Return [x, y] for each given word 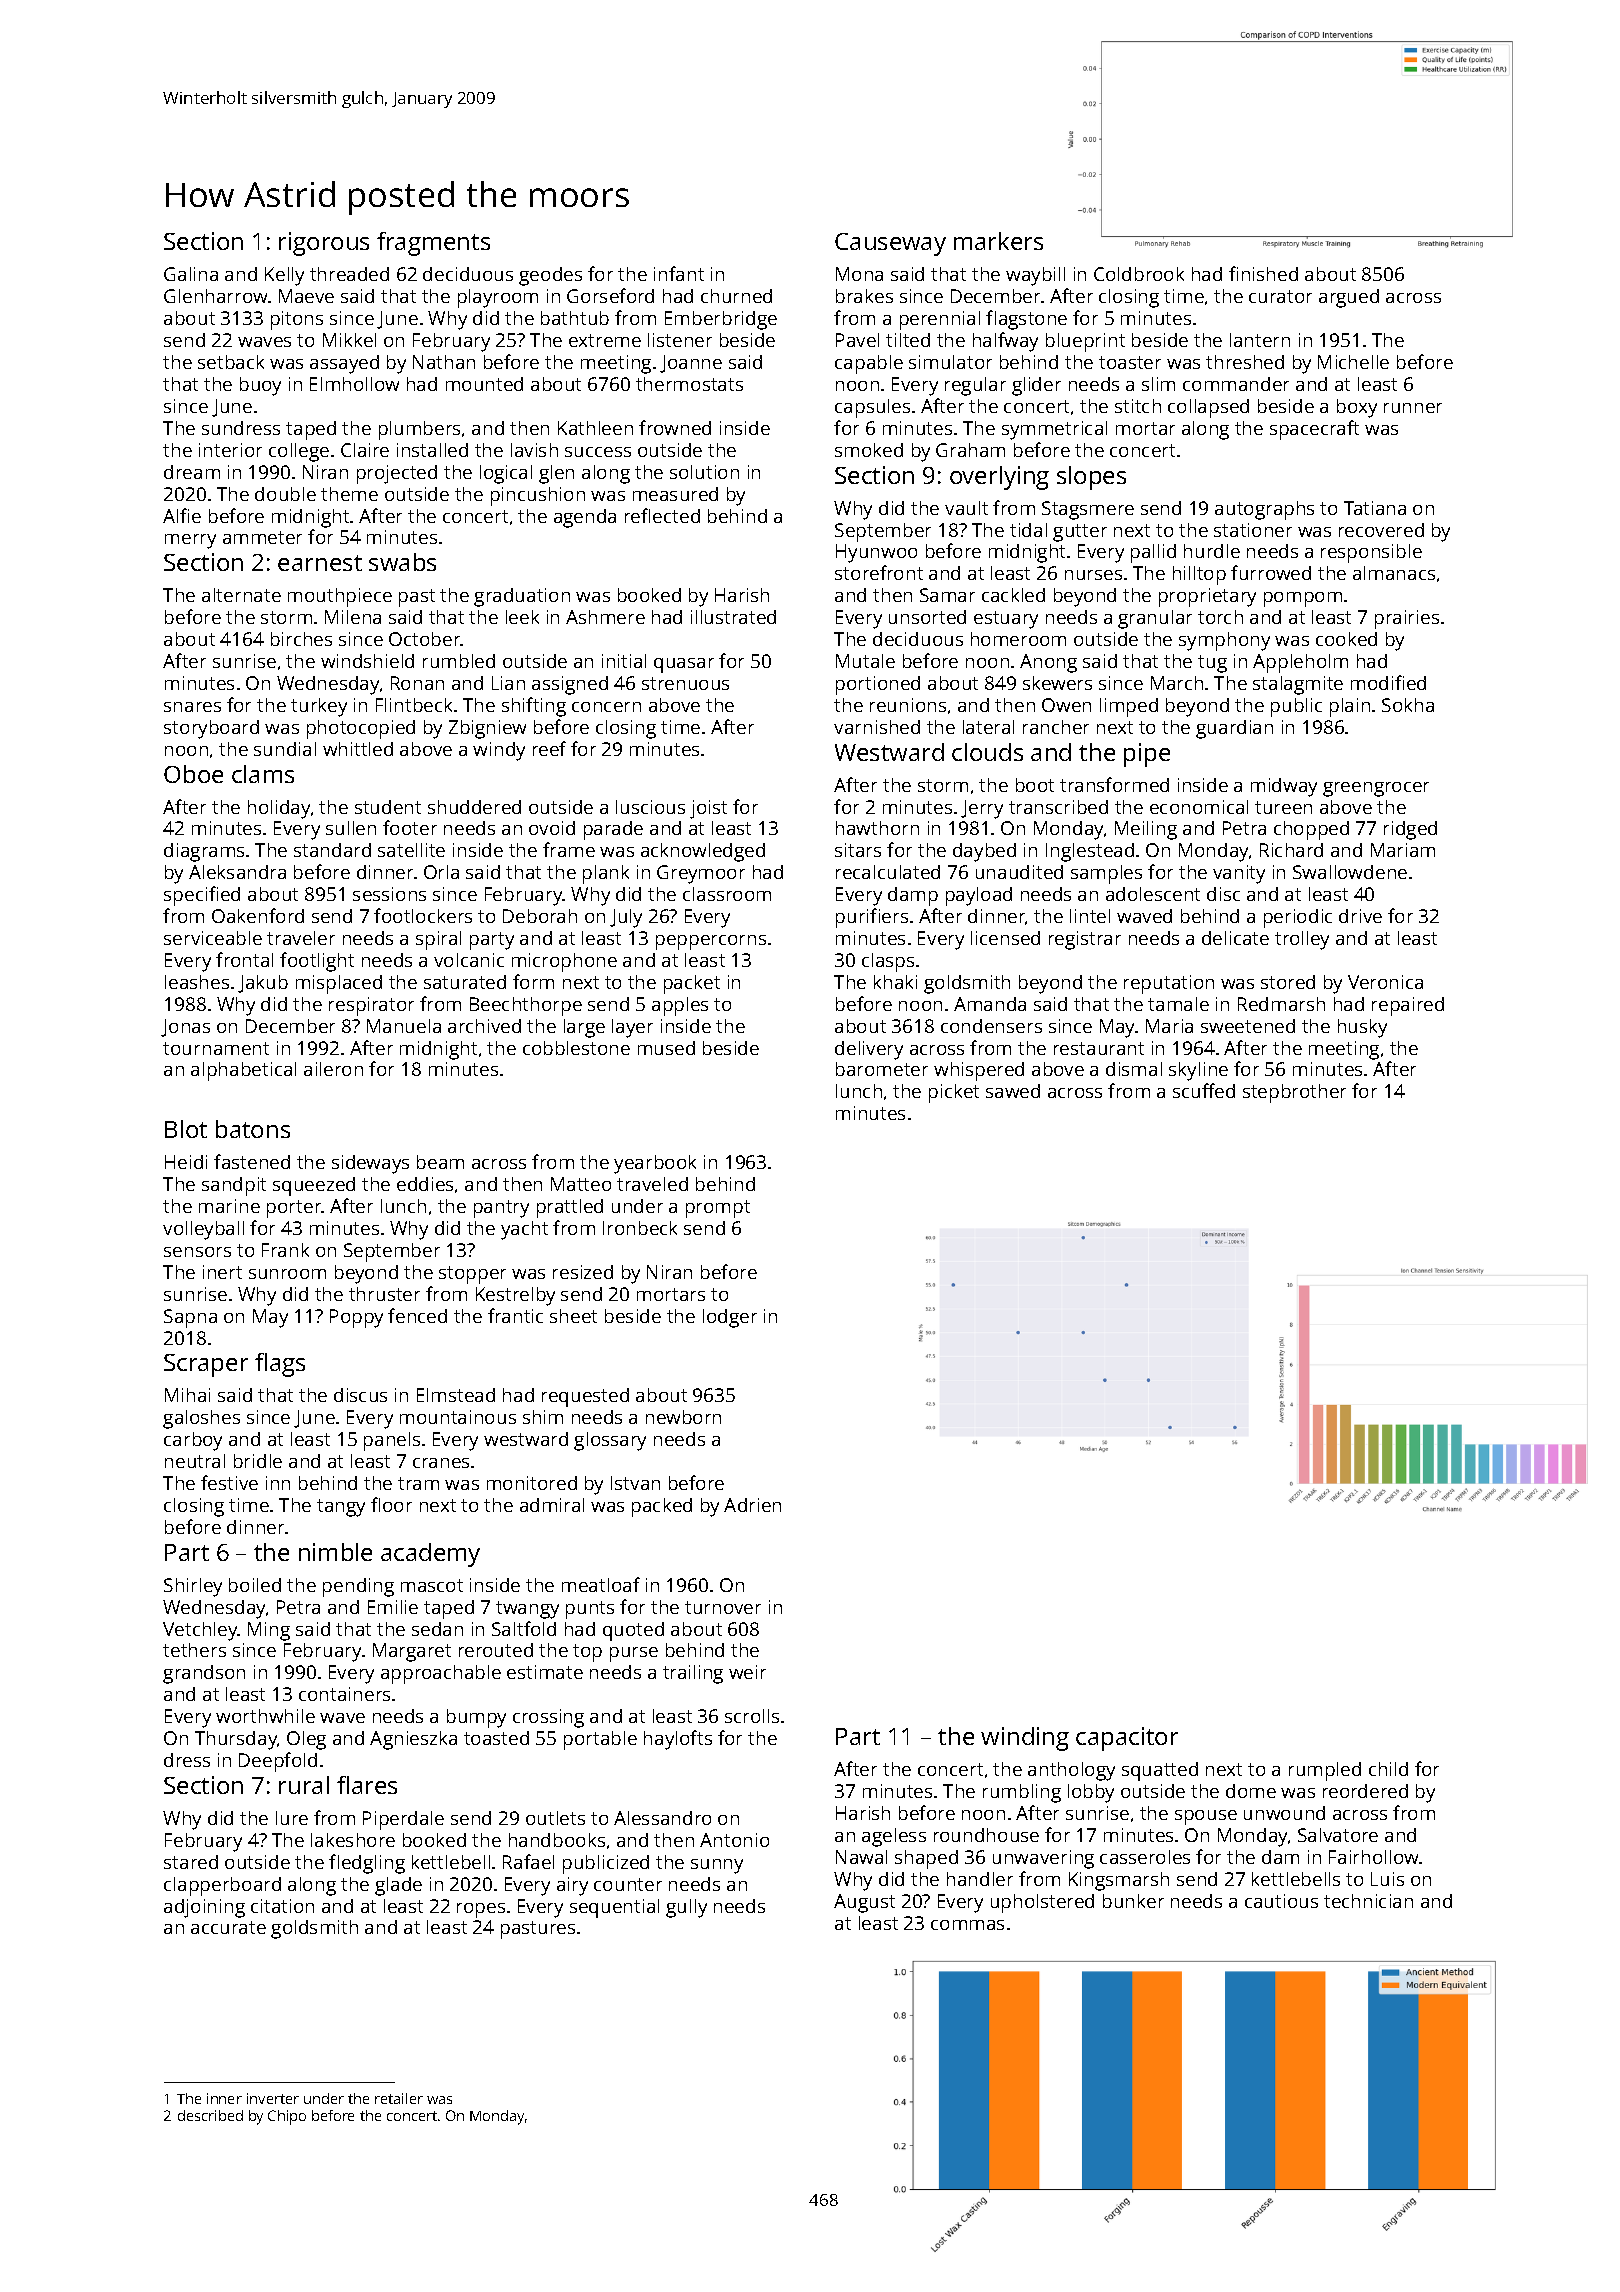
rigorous [324, 244]
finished [1263, 273]
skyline [1198, 1071]
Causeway [890, 244]
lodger [730, 1318]
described [210, 2115]
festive [229, 1482]
